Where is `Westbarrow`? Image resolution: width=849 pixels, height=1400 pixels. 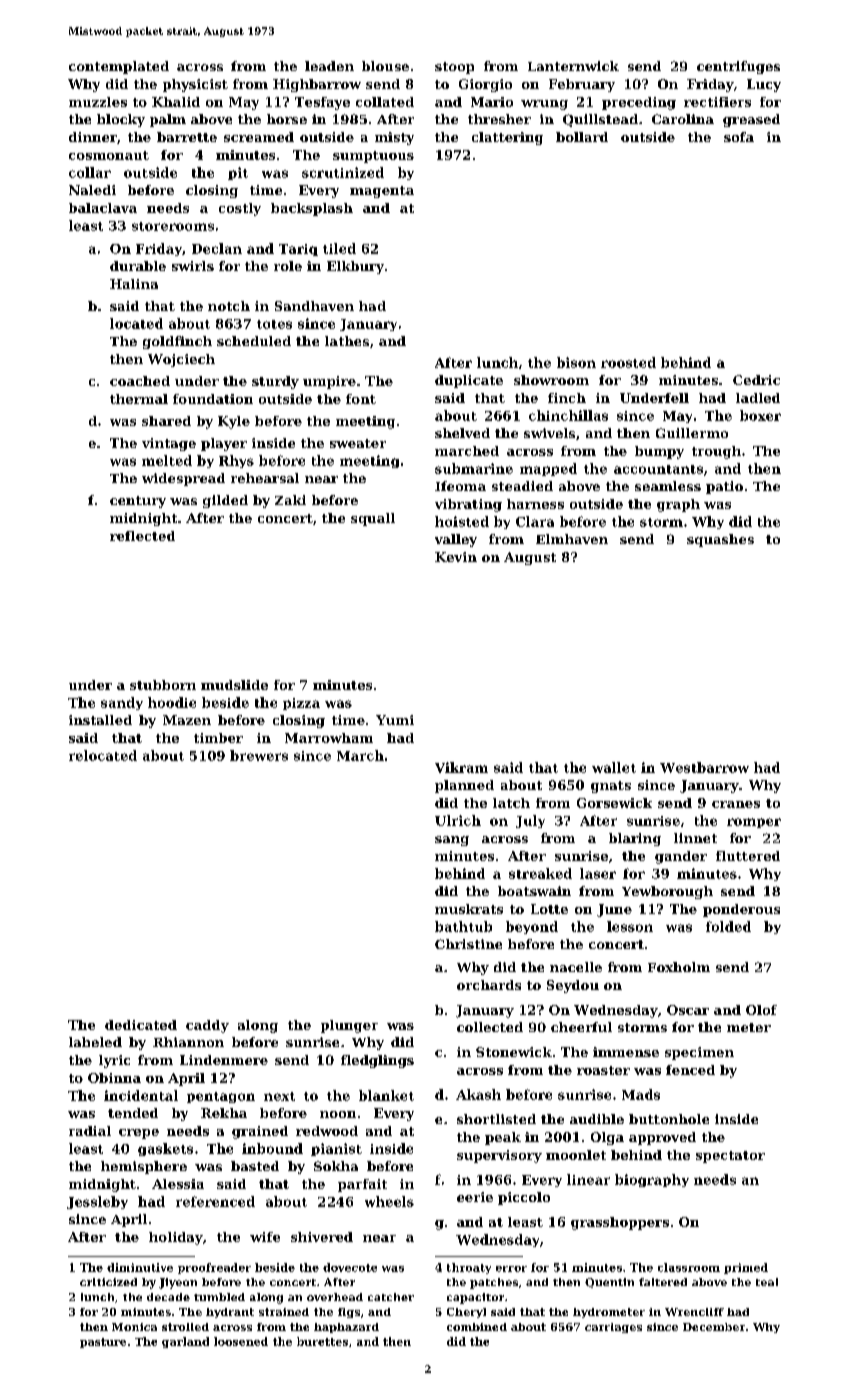
Westbarrow is located at coordinates (704, 767).
